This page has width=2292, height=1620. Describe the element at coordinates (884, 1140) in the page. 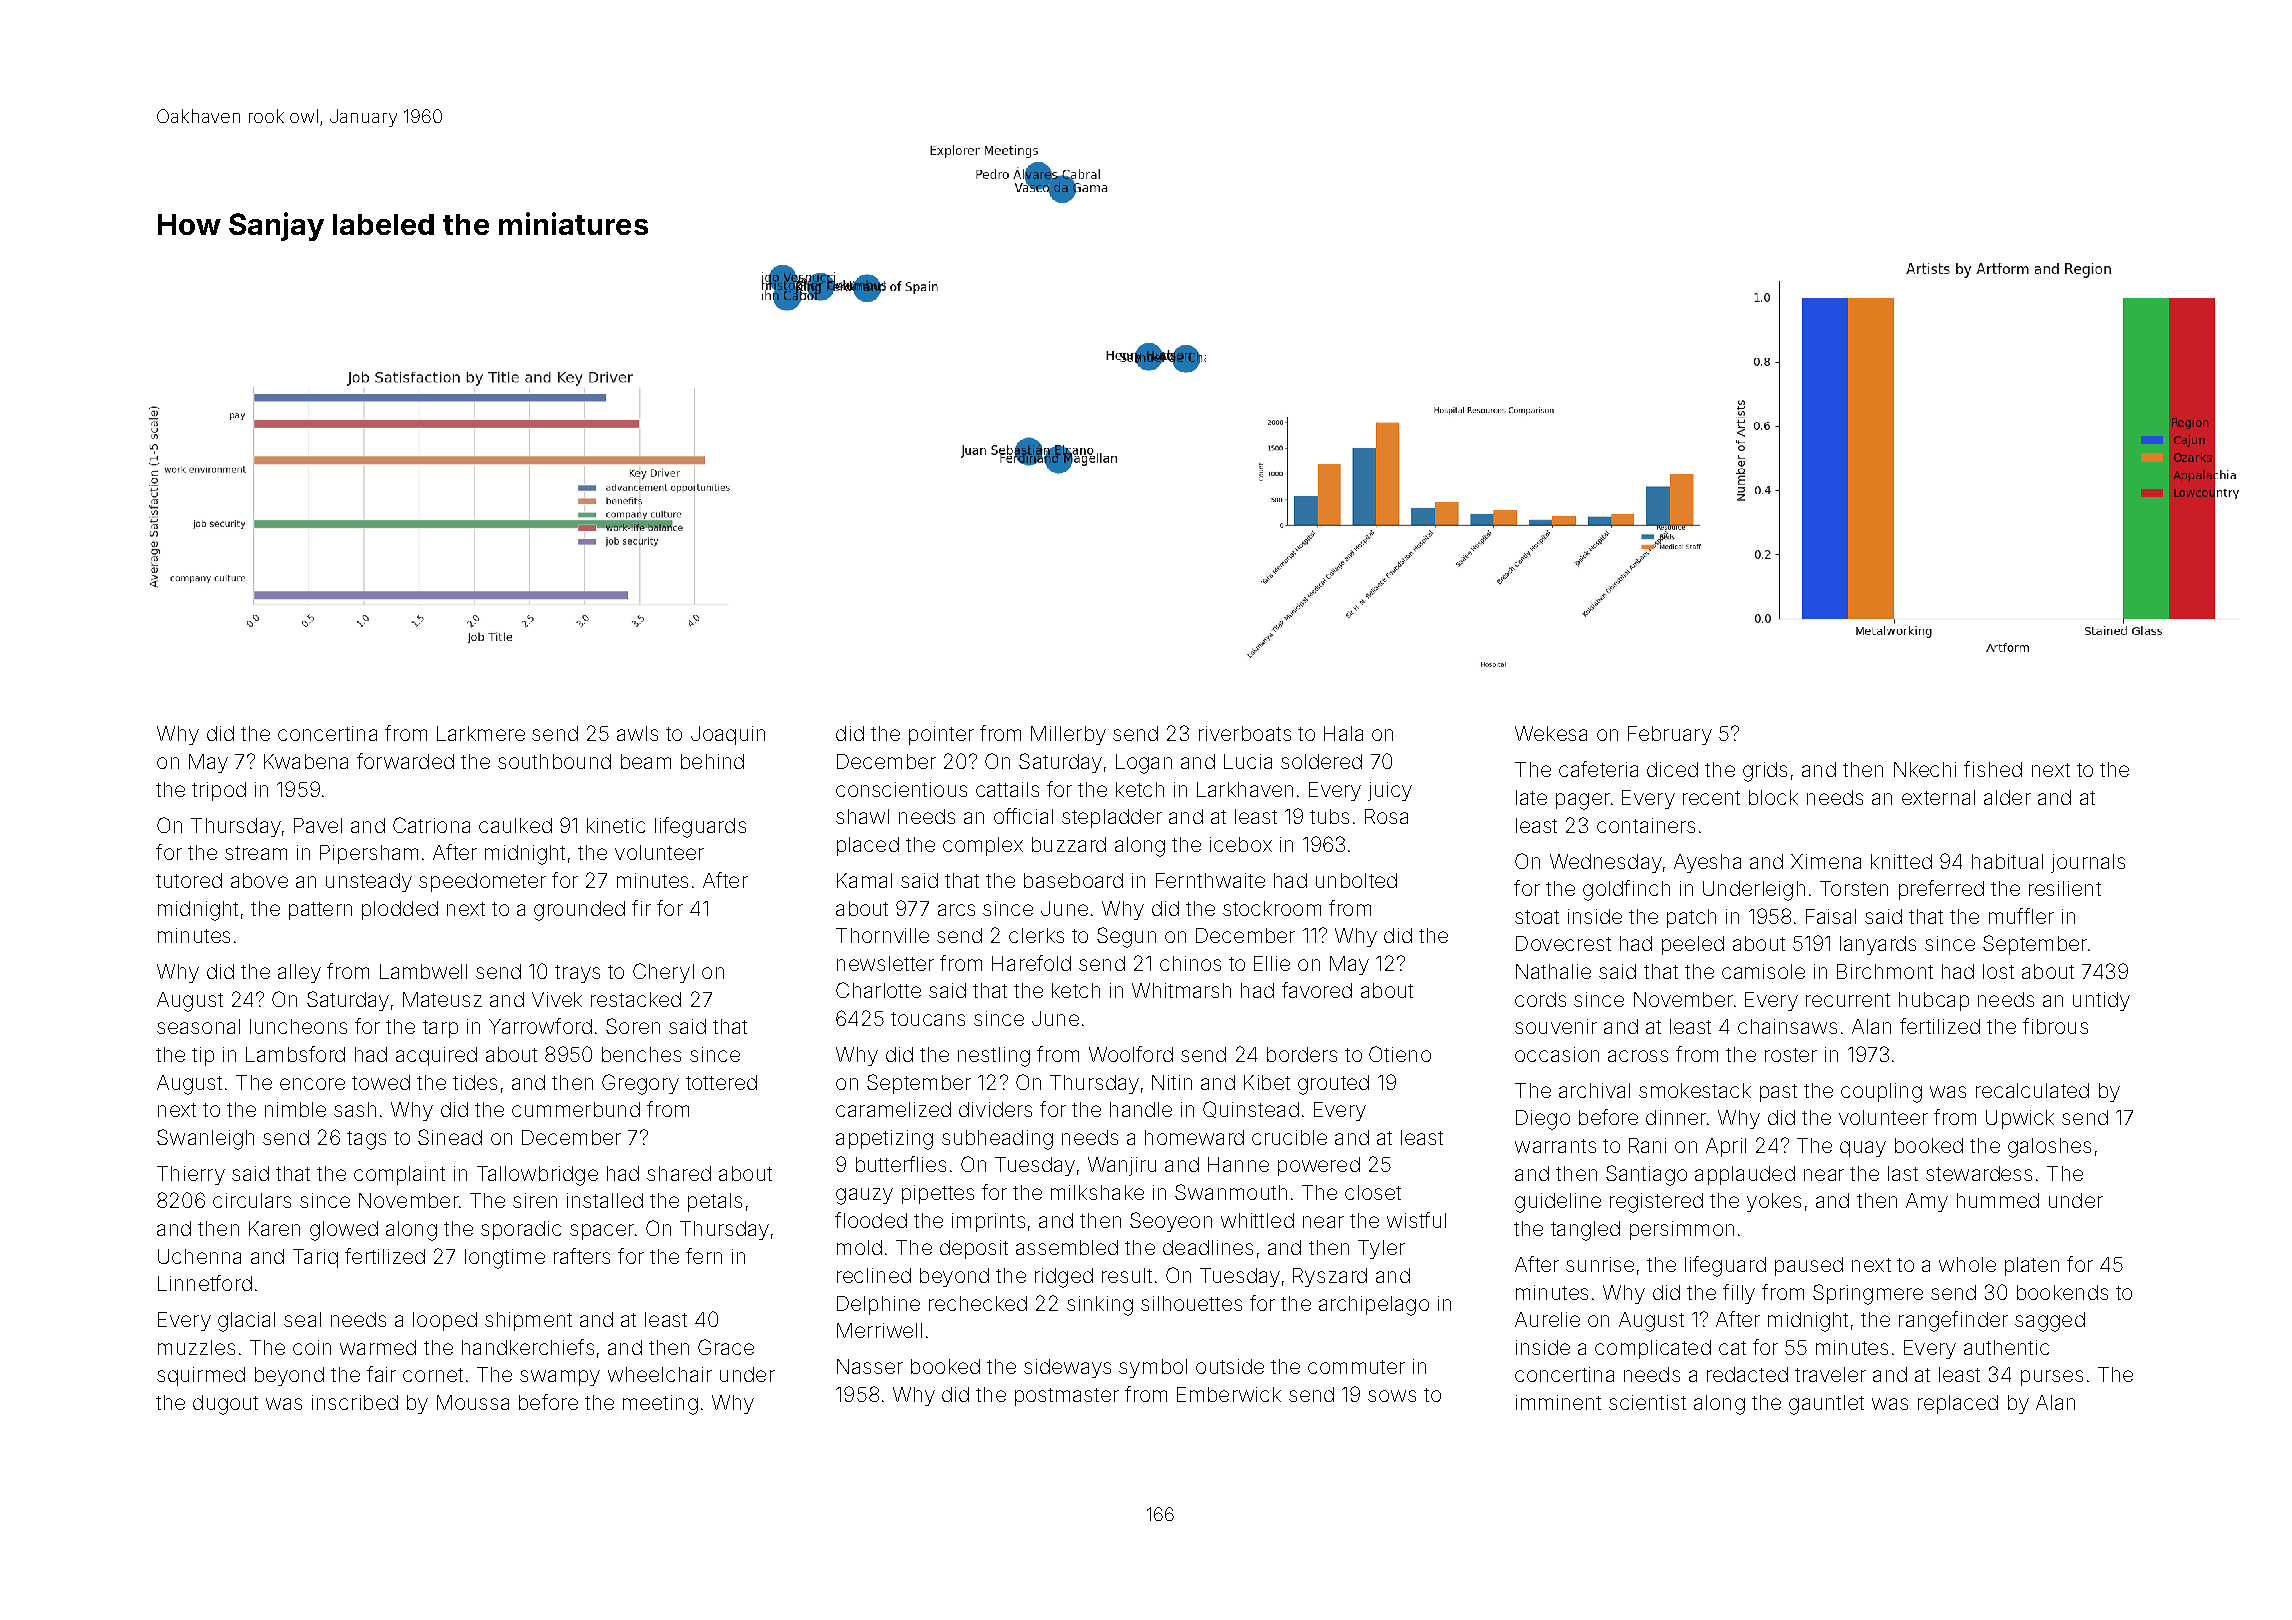

I see `appetizing` at that location.
